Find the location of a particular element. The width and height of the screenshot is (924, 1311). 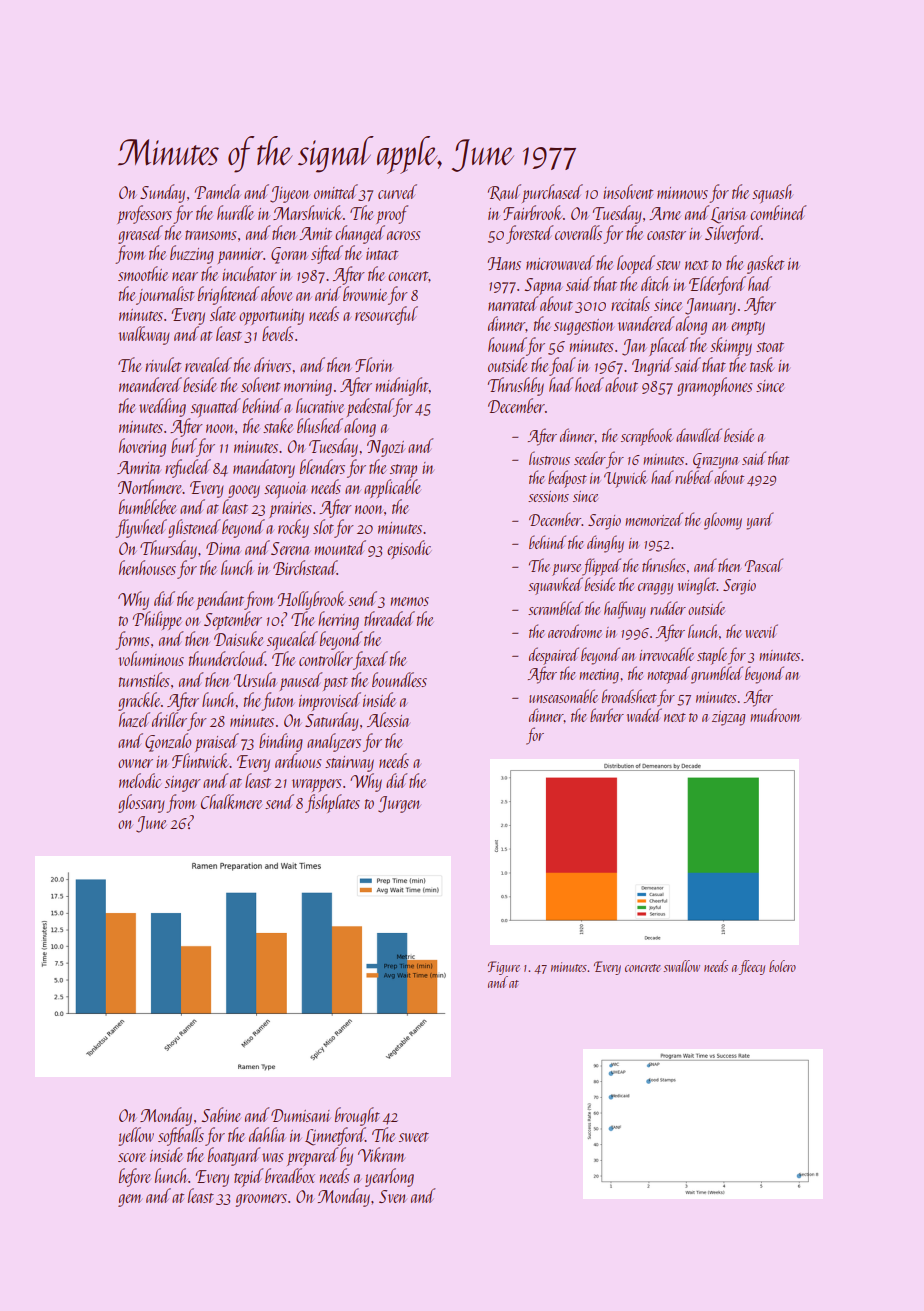

dahlia is located at coordinates (267, 1134).
